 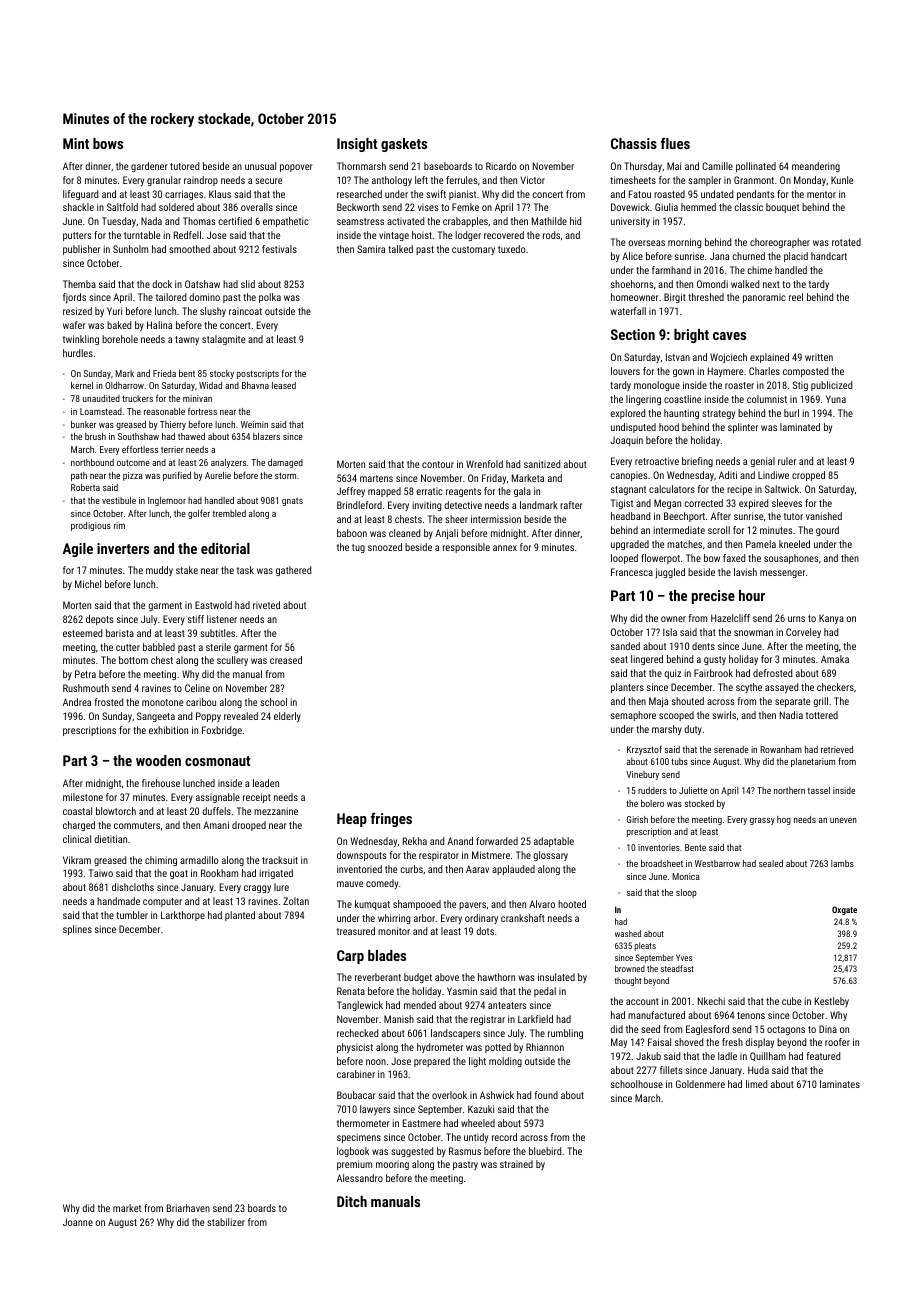 What do you see at coordinates (836, 399) in the image?
I see `Yuna` at bounding box center [836, 399].
